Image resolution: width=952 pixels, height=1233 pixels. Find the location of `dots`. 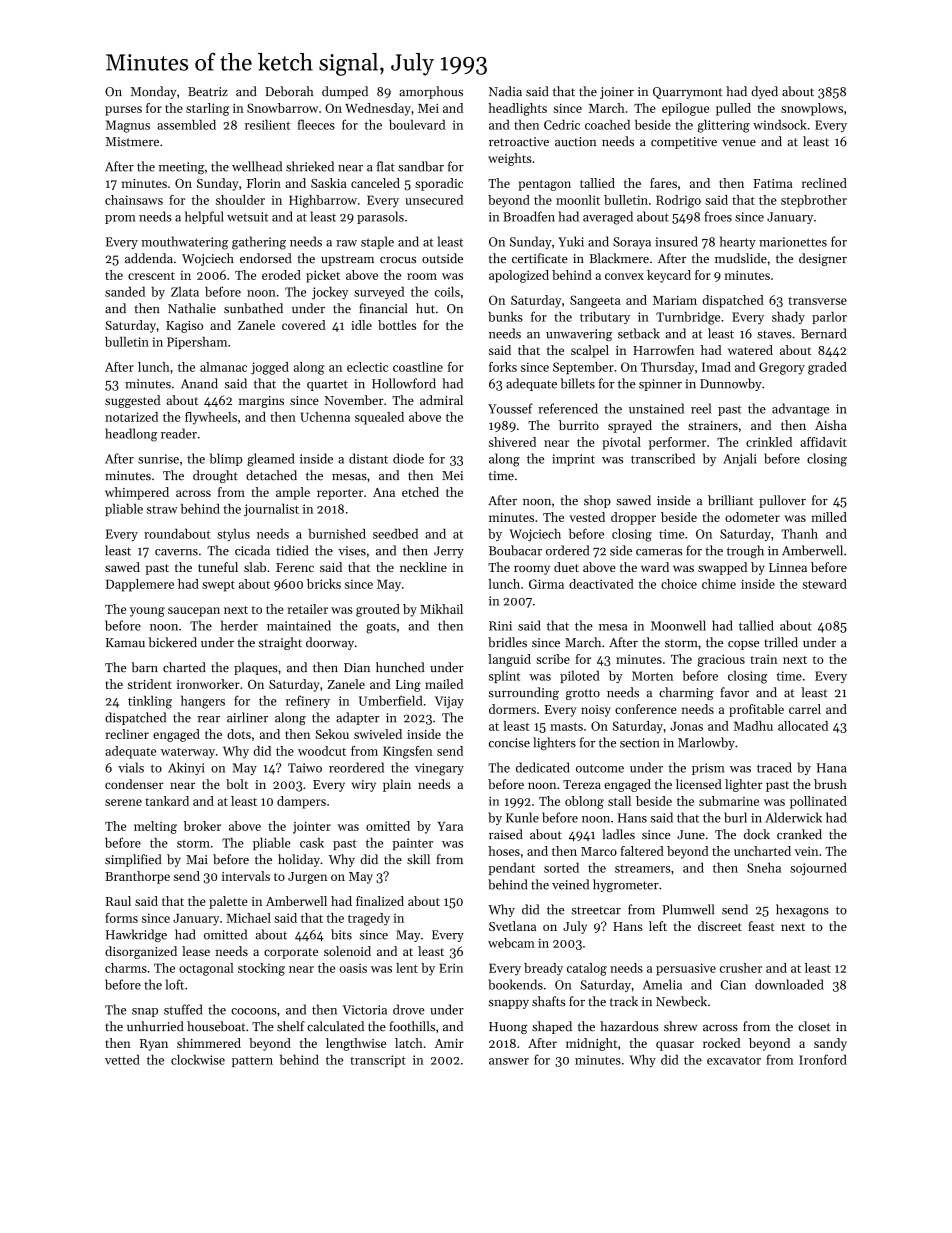

dots is located at coordinates (239, 734).
